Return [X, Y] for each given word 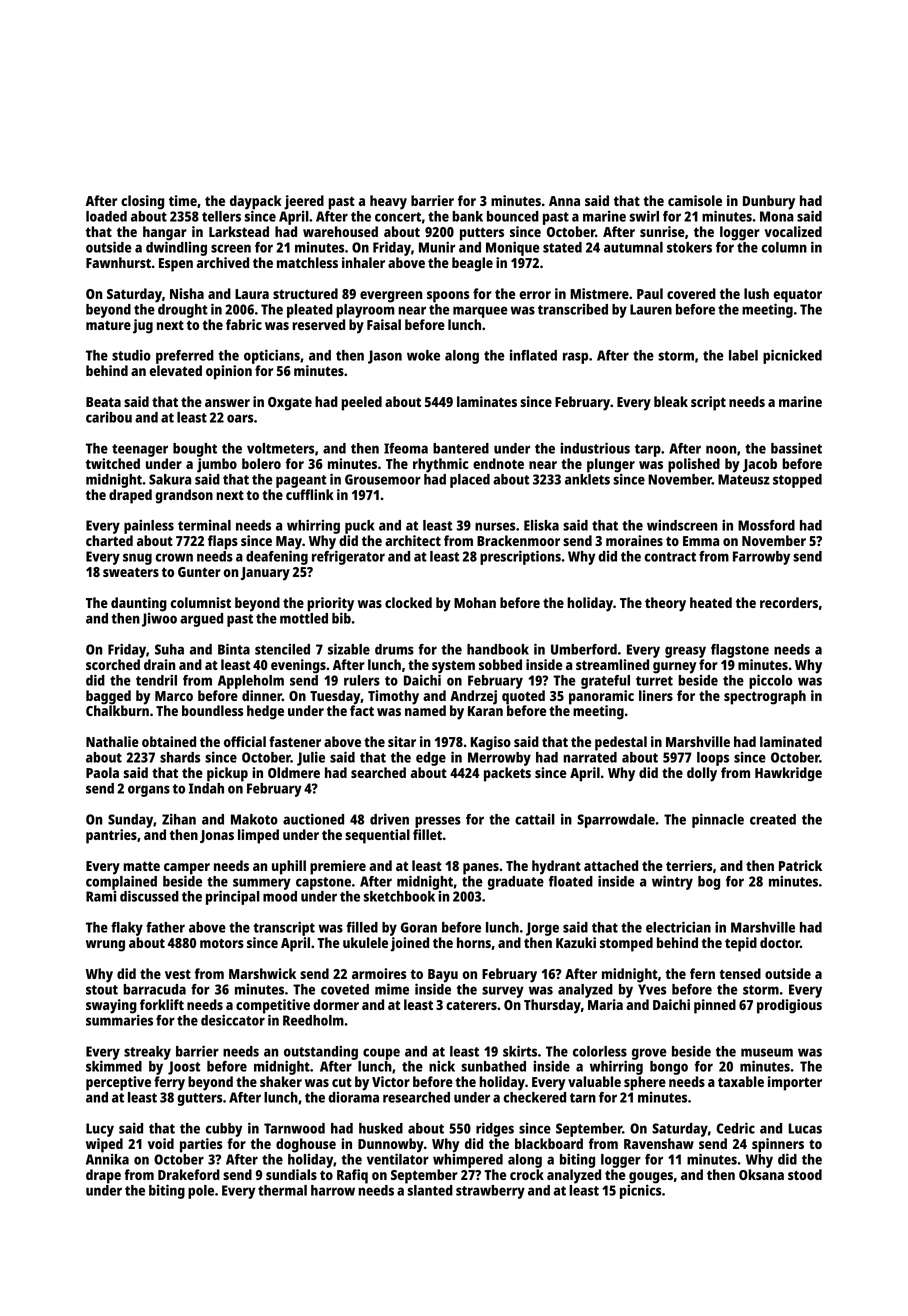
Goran [419, 927]
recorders [789, 602]
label [743, 355]
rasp [575, 358]
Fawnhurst [118, 262]
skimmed [114, 1066]
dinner [262, 695]
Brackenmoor [518, 540]
